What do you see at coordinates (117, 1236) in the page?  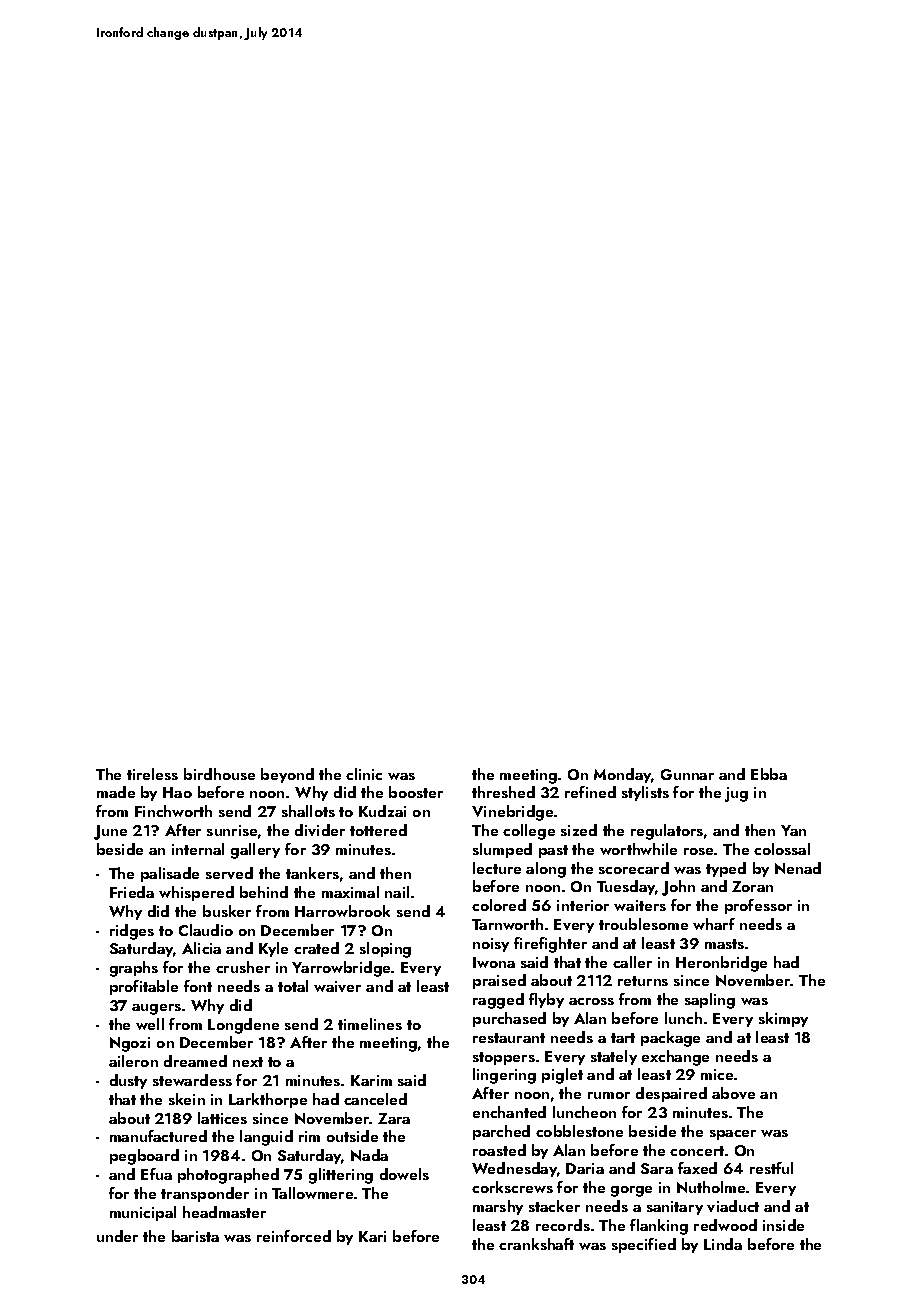 I see `under` at bounding box center [117, 1236].
